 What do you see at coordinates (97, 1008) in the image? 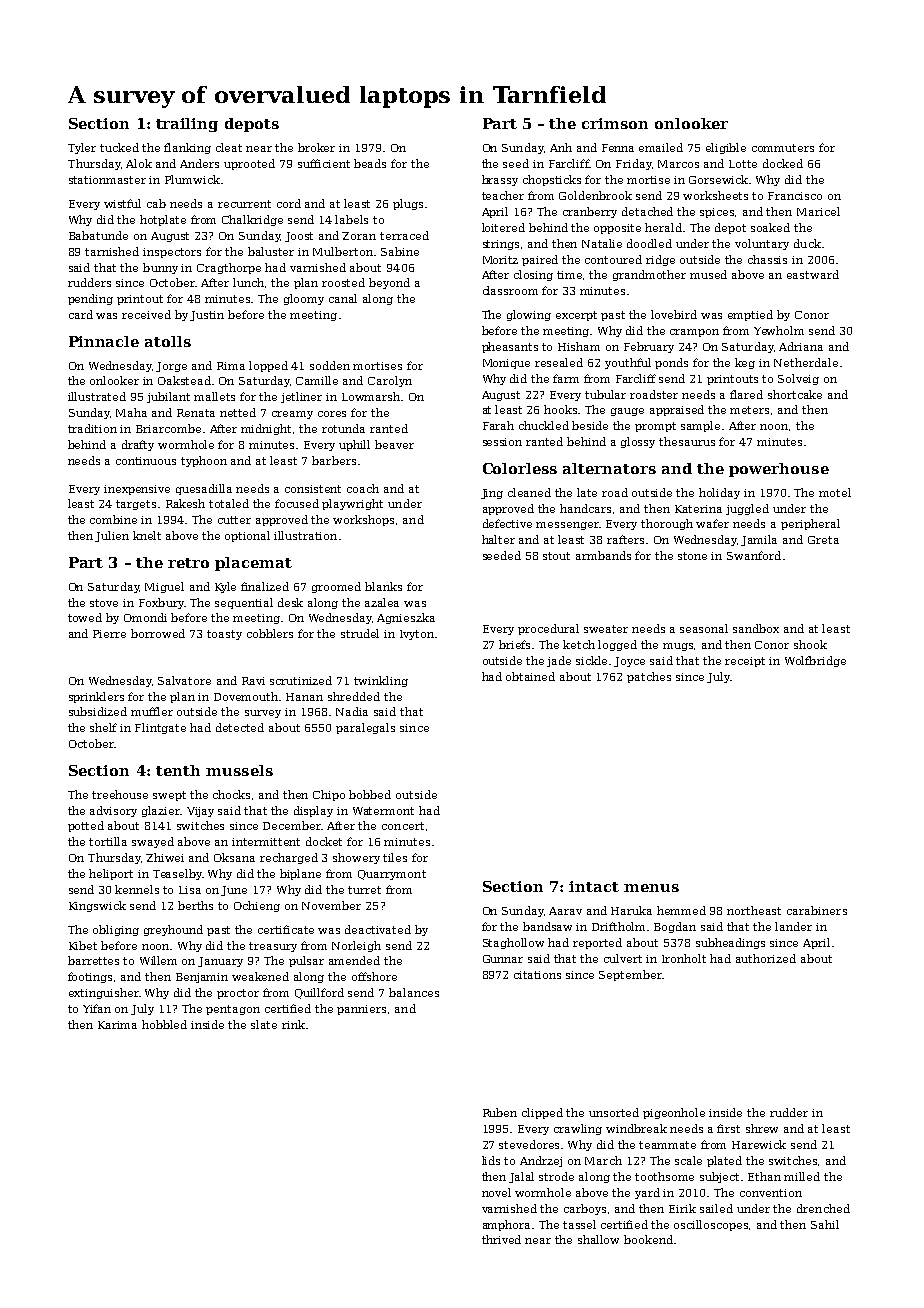
I see `Yifan` at bounding box center [97, 1008].
